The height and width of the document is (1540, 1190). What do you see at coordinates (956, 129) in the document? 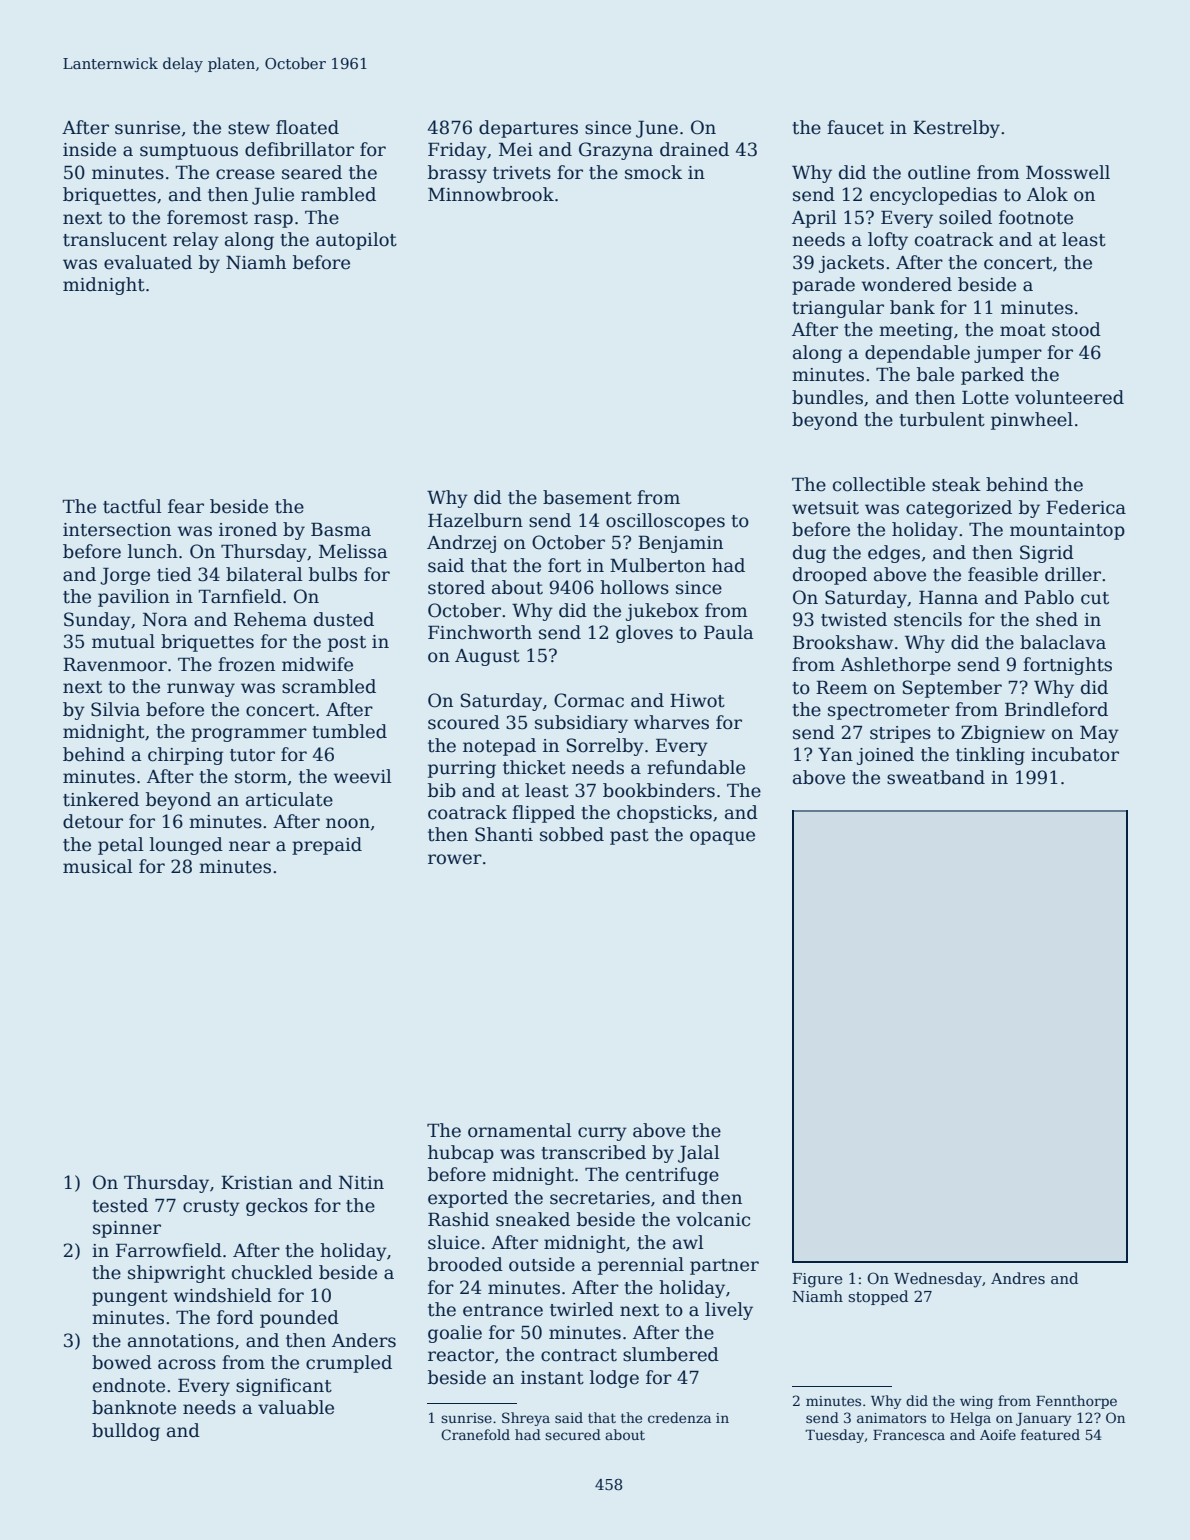
I see `Kestrelby` at bounding box center [956, 129].
